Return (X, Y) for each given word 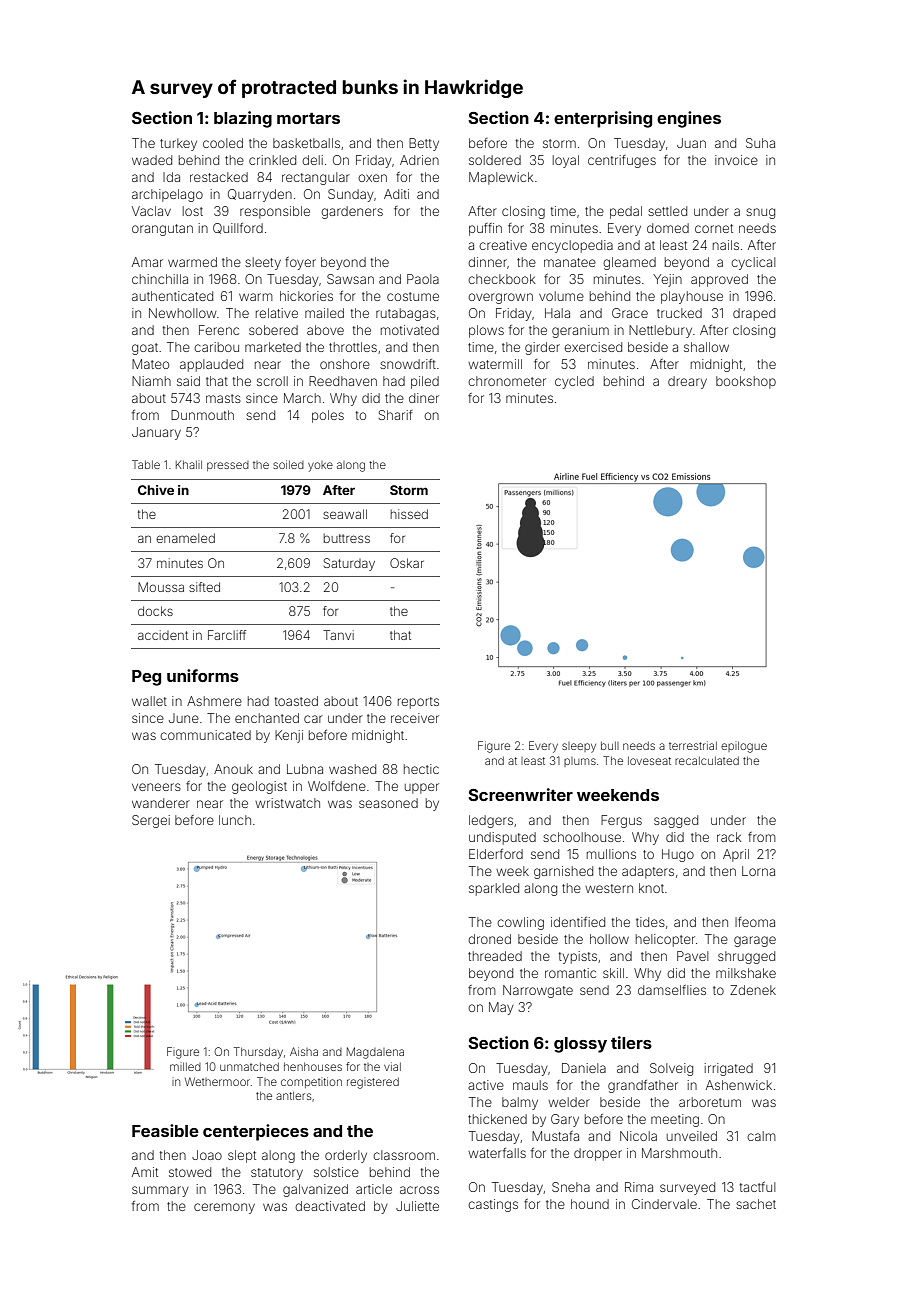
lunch (235, 820)
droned (489, 939)
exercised (593, 347)
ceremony (224, 1208)
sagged (676, 821)
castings (493, 1205)
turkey (178, 144)
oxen (372, 178)
